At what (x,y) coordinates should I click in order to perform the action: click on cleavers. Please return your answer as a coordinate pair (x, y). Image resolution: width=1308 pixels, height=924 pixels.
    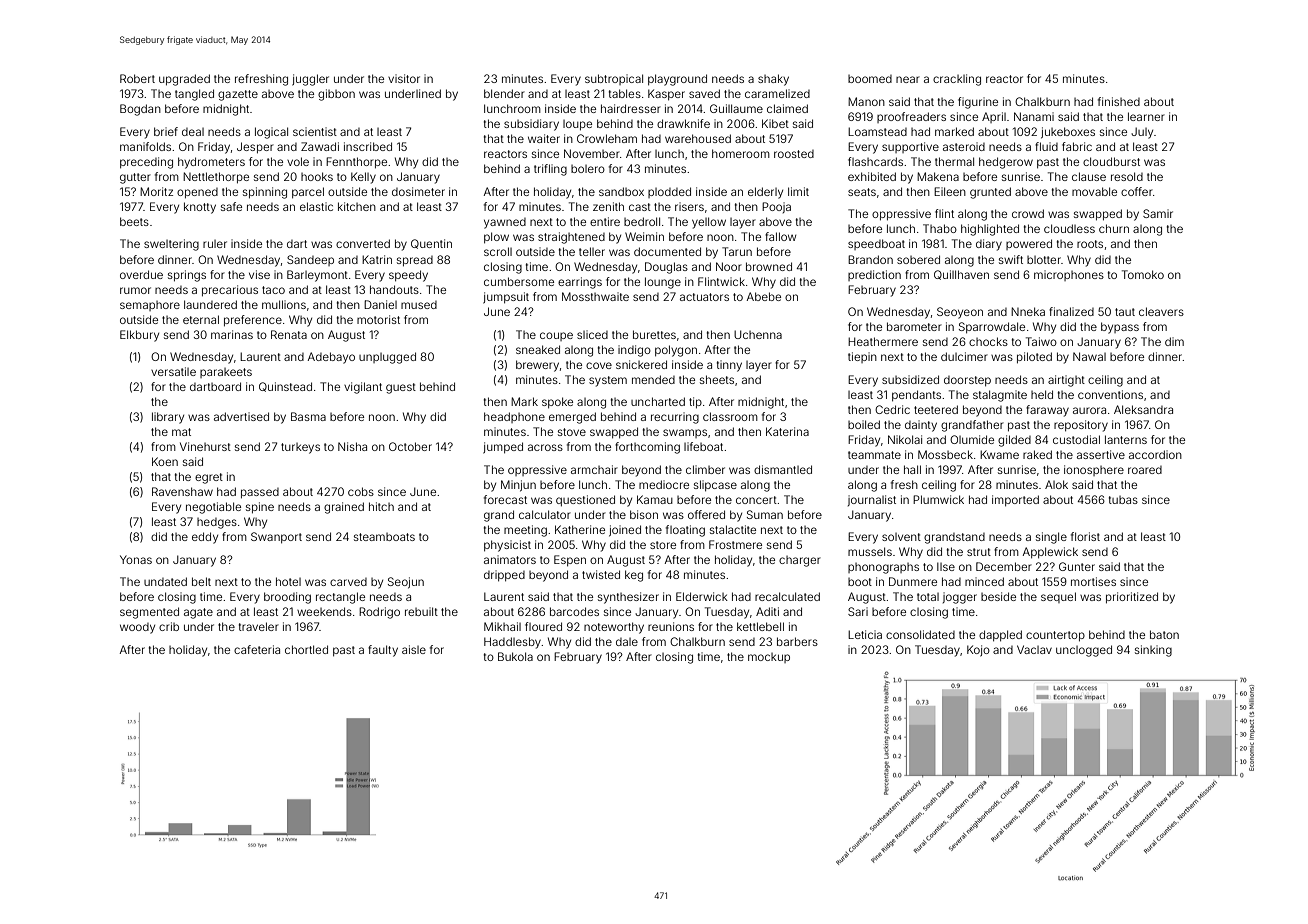
    Looking at the image, I should click on (1161, 311).
